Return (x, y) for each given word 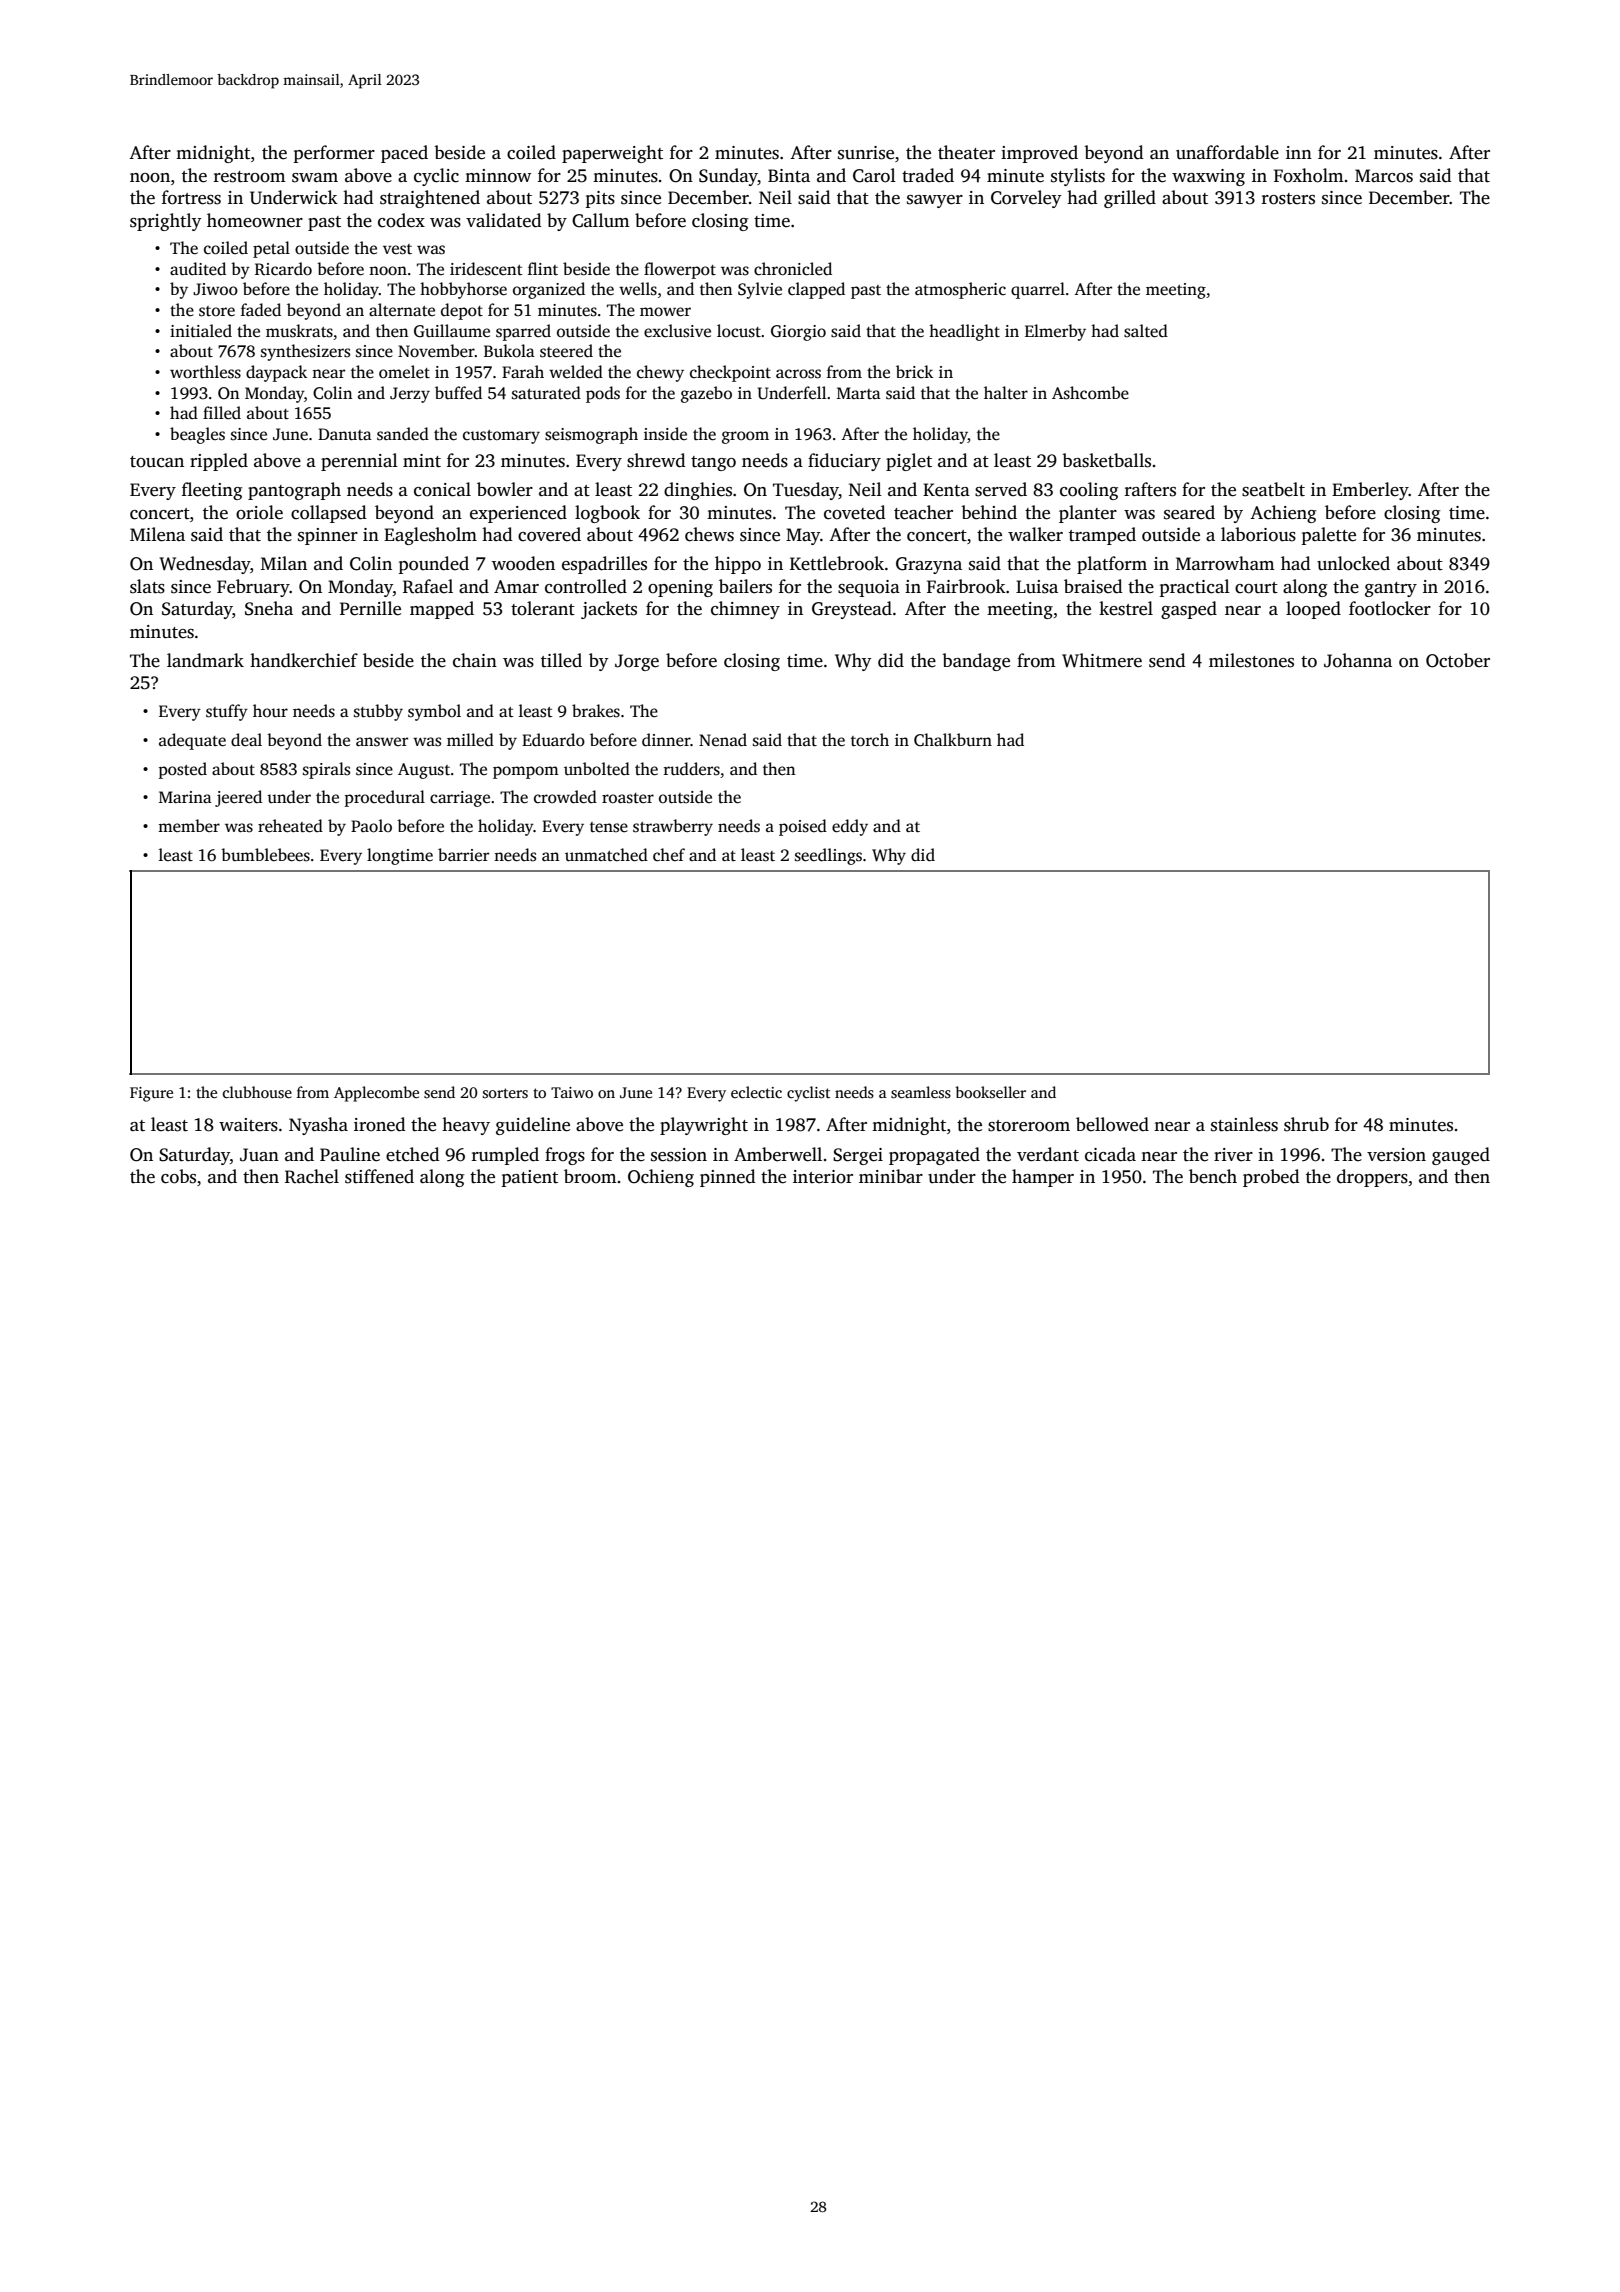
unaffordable (1227, 152)
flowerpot (680, 270)
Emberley (1370, 491)
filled (222, 413)
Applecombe (376, 1094)
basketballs (1106, 460)
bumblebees (265, 855)
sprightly (166, 222)
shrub (1306, 1124)
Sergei (858, 1156)
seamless (921, 1092)
